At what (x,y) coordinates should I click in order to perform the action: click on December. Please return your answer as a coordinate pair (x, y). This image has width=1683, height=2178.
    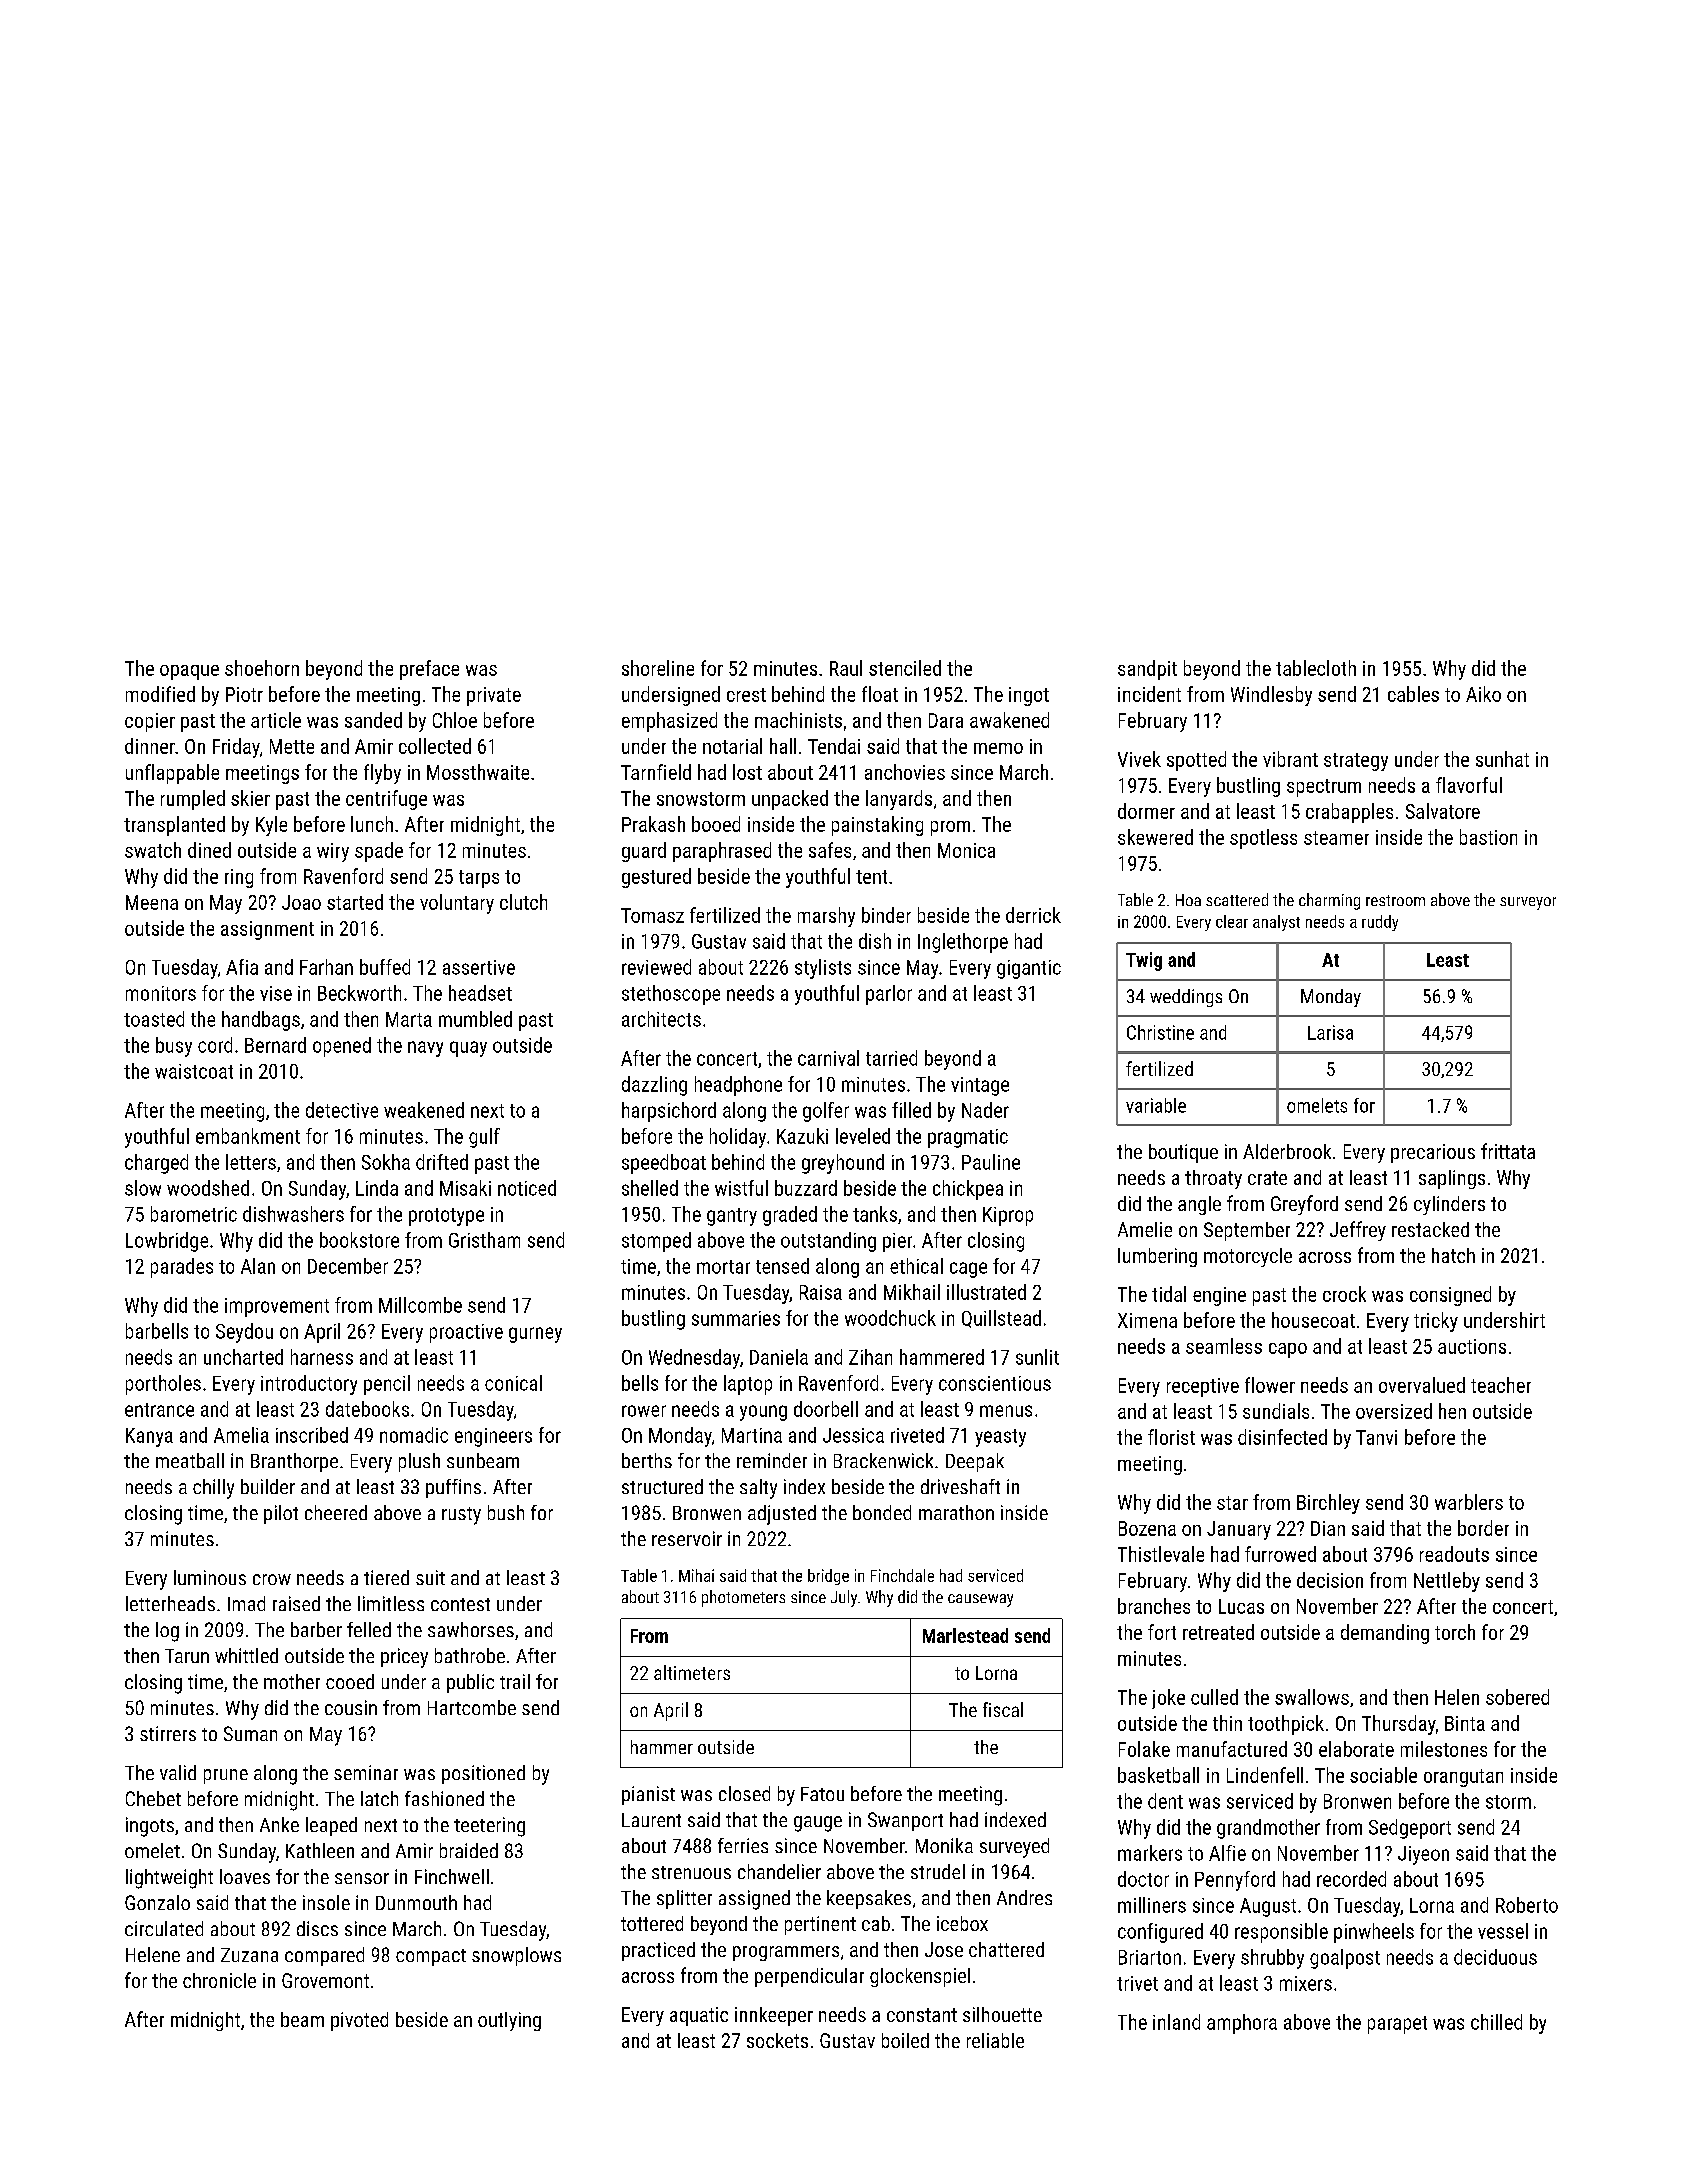
    Looking at the image, I should click on (348, 1266).
